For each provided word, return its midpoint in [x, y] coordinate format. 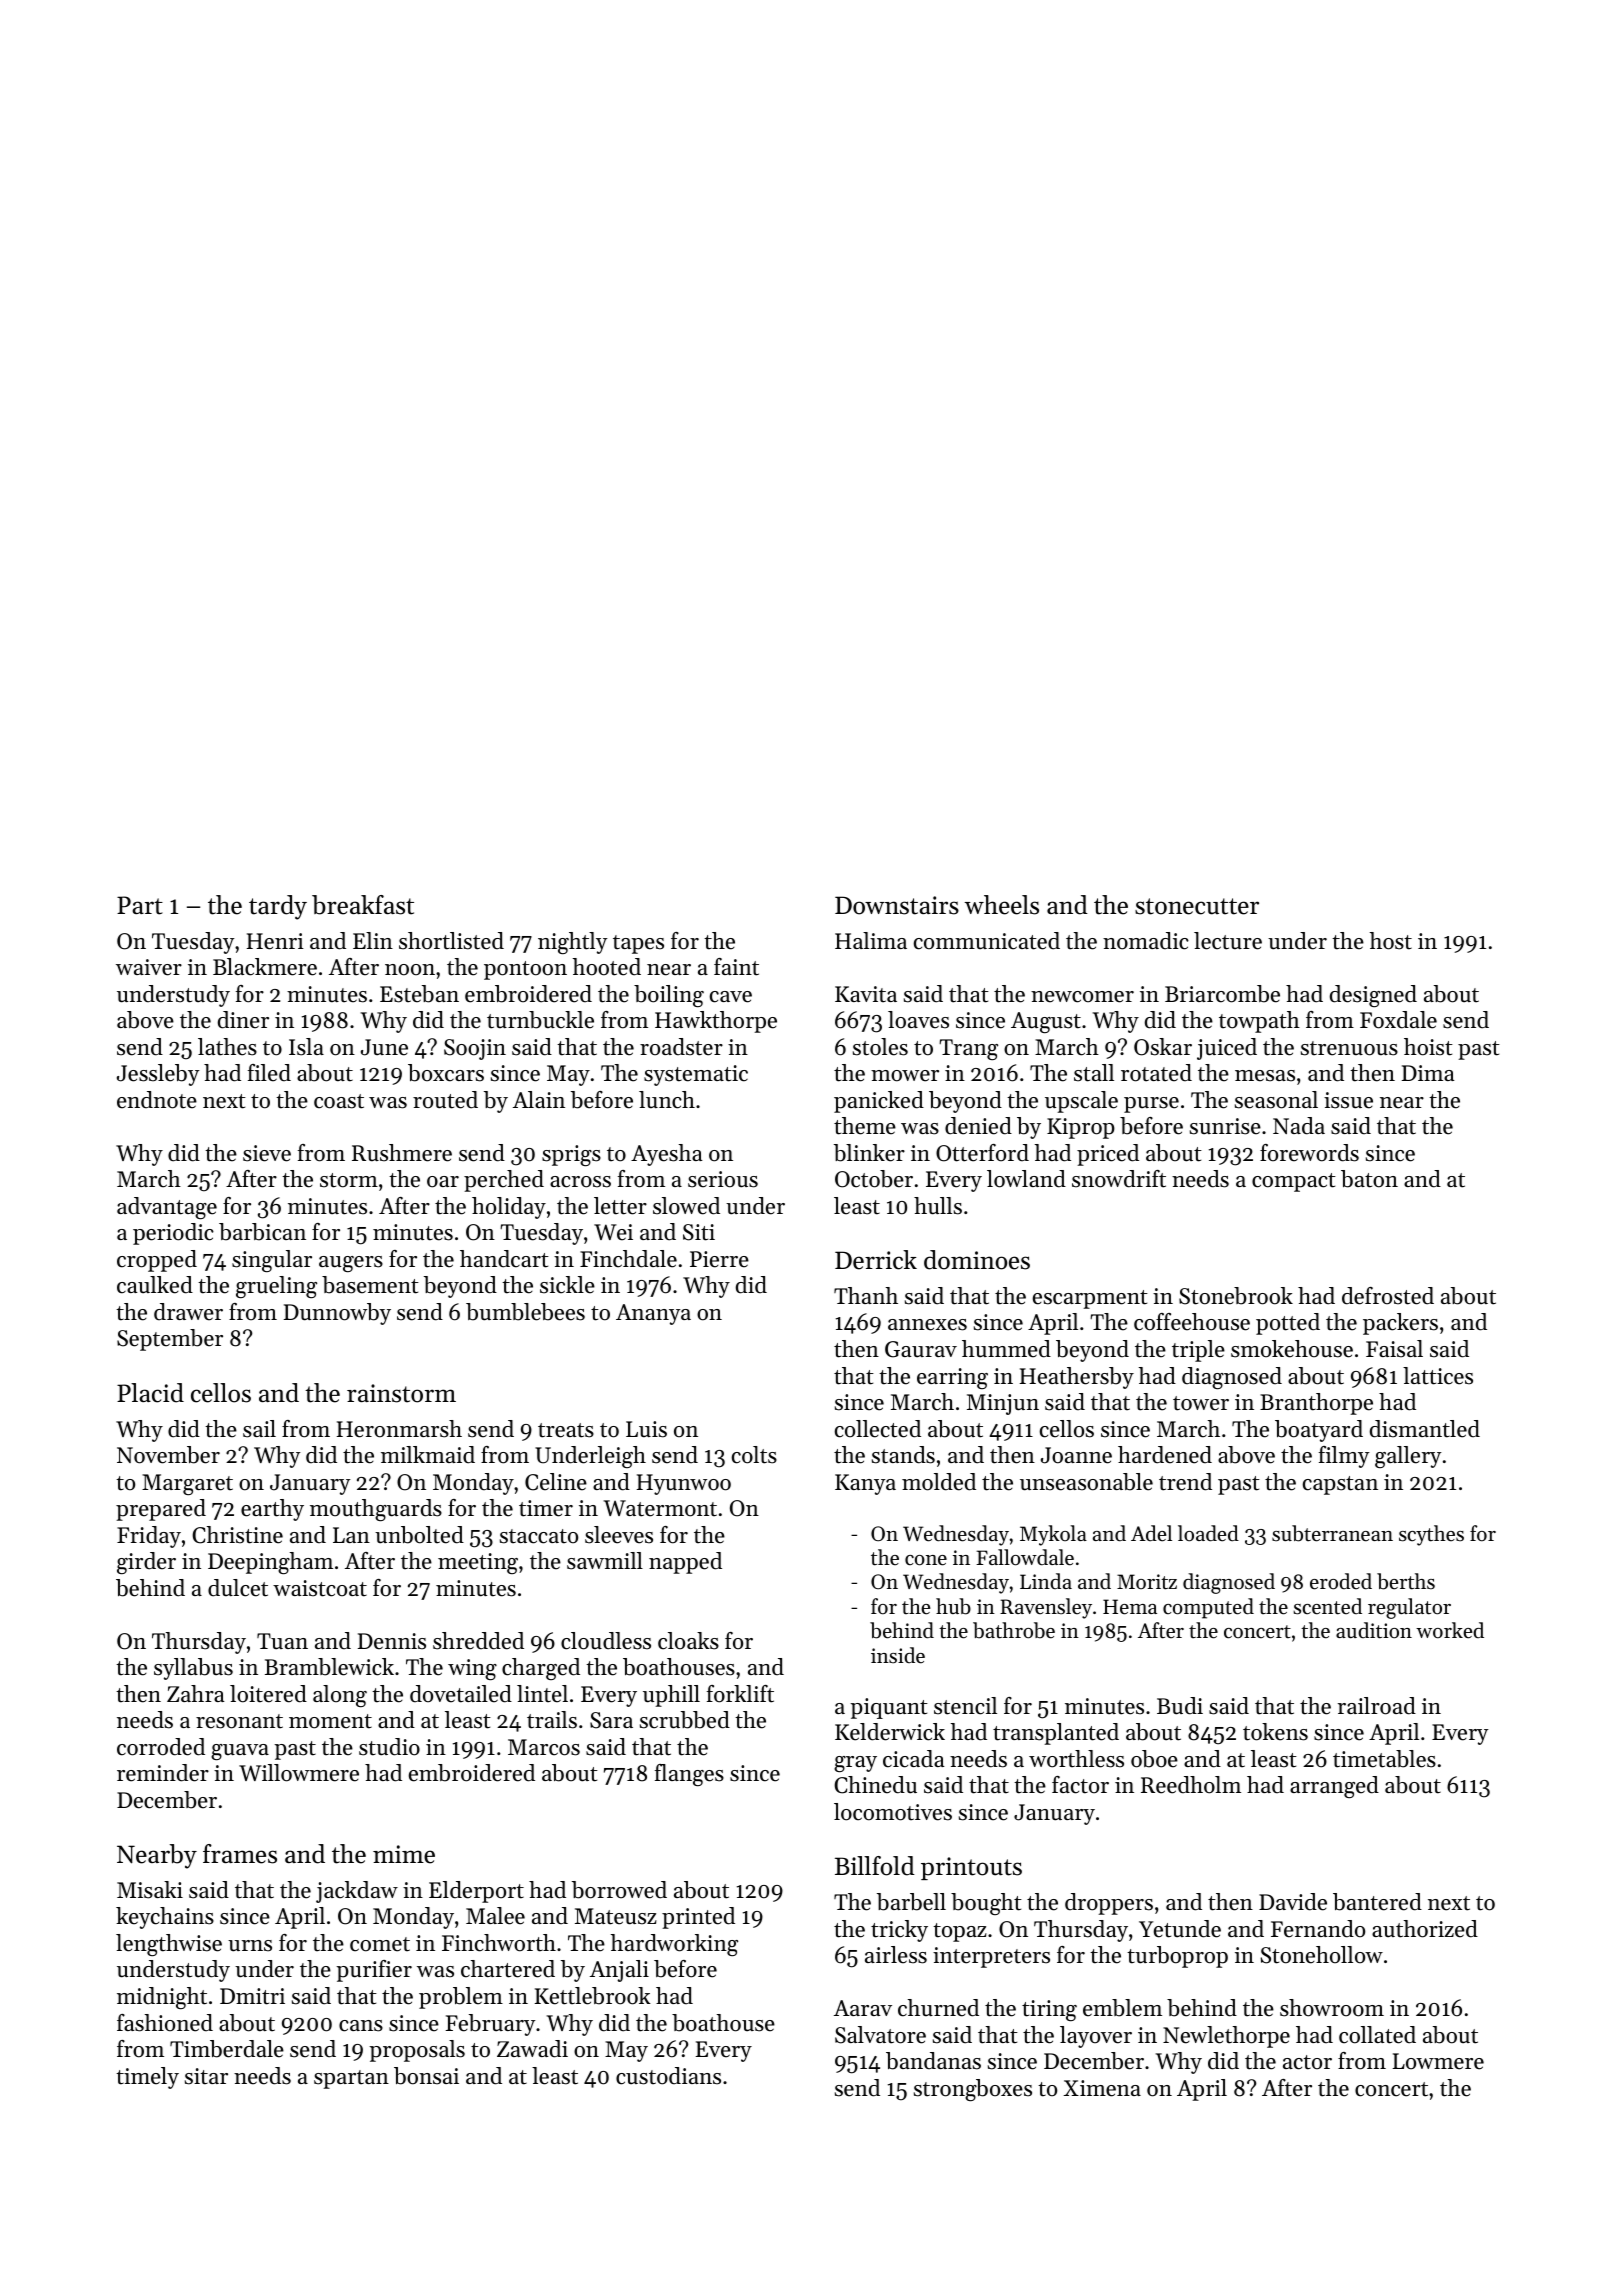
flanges [689, 1775]
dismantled [1425, 1429]
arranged [1334, 1787]
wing [472, 1669]
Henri [275, 941]
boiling [669, 996]
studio [389, 1747]
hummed [1006, 1349]
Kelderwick [890, 1732]
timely [147, 2078]
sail [259, 1429]
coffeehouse [1192, 1322]
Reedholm [1191, 1785]
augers [351, 1264]
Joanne [1076, 1455]
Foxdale [1398, 1020]
